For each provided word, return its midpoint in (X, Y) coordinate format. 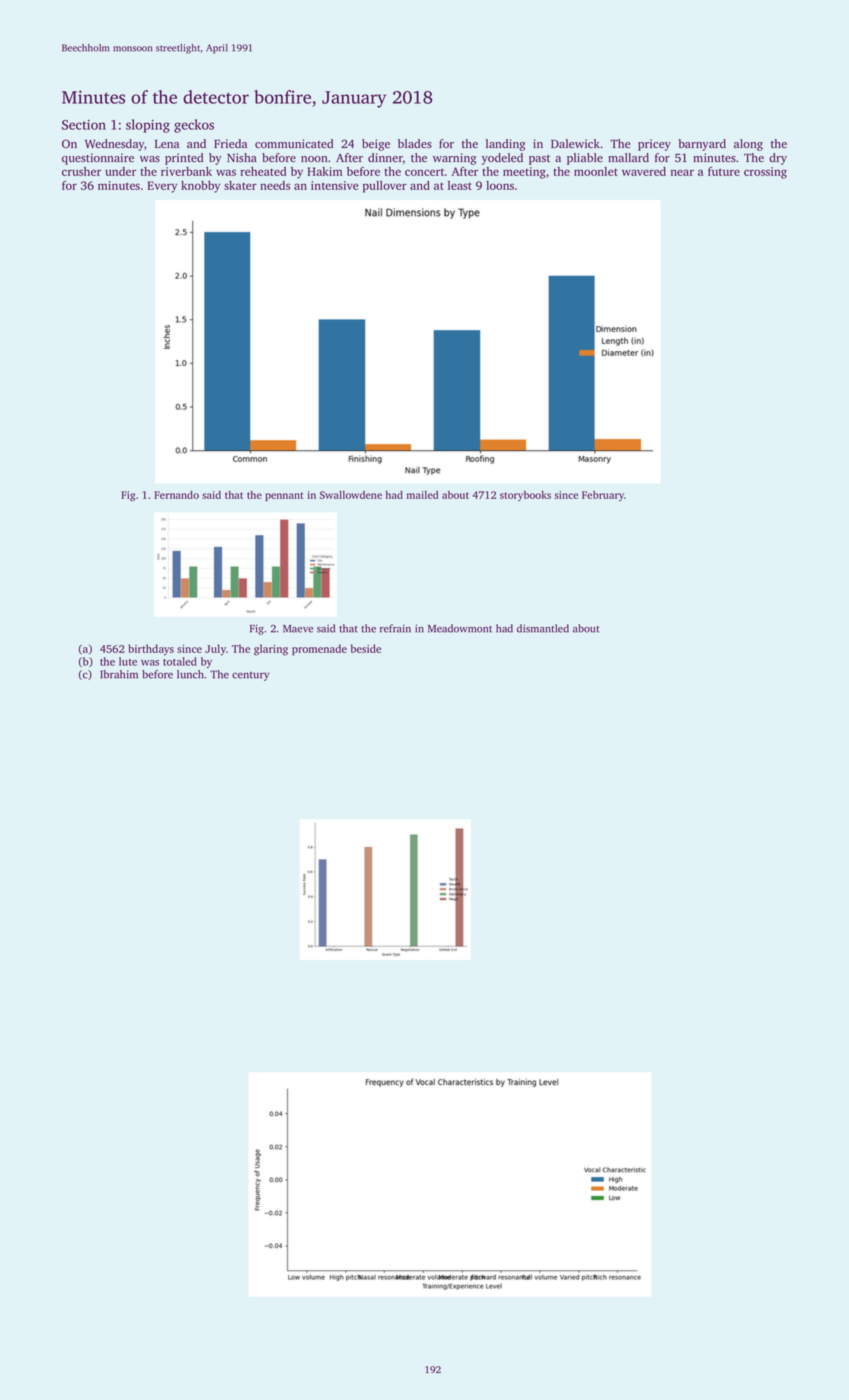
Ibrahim (119, 674)
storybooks (525, 496)
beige (376, 145)
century (250, 676)
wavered (644, 171)
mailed (423, 495)
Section (84, 125)
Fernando (176, 495)
